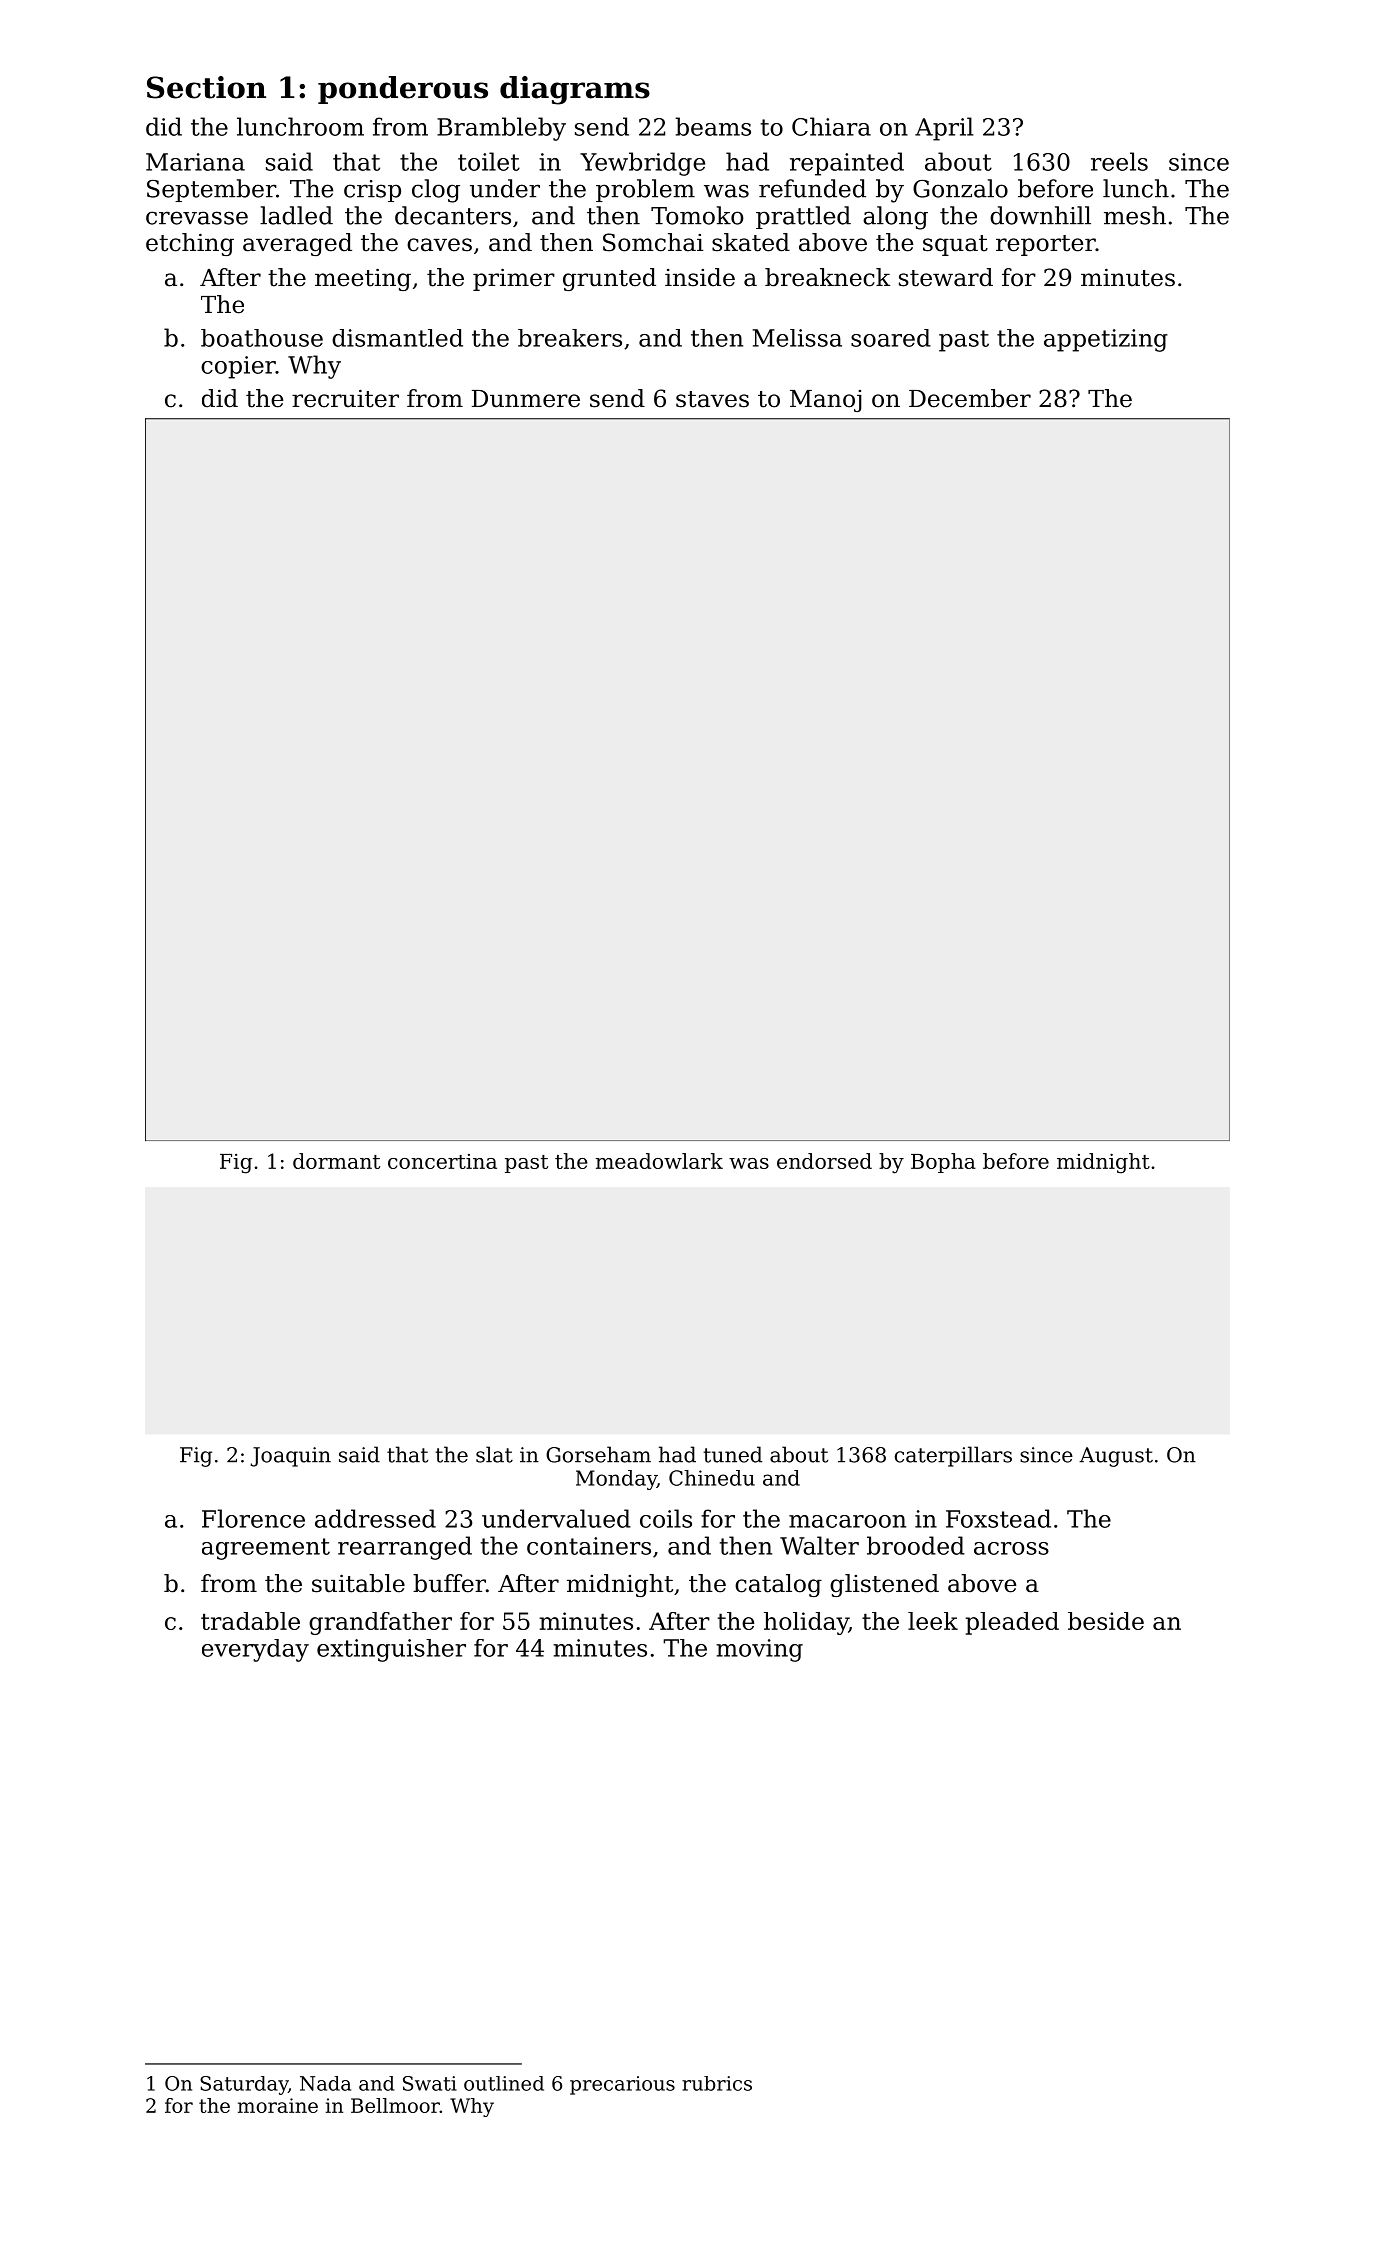 This screenshot has height=2264, width=1375. I want to click on diagrams, so click(575, 90).
